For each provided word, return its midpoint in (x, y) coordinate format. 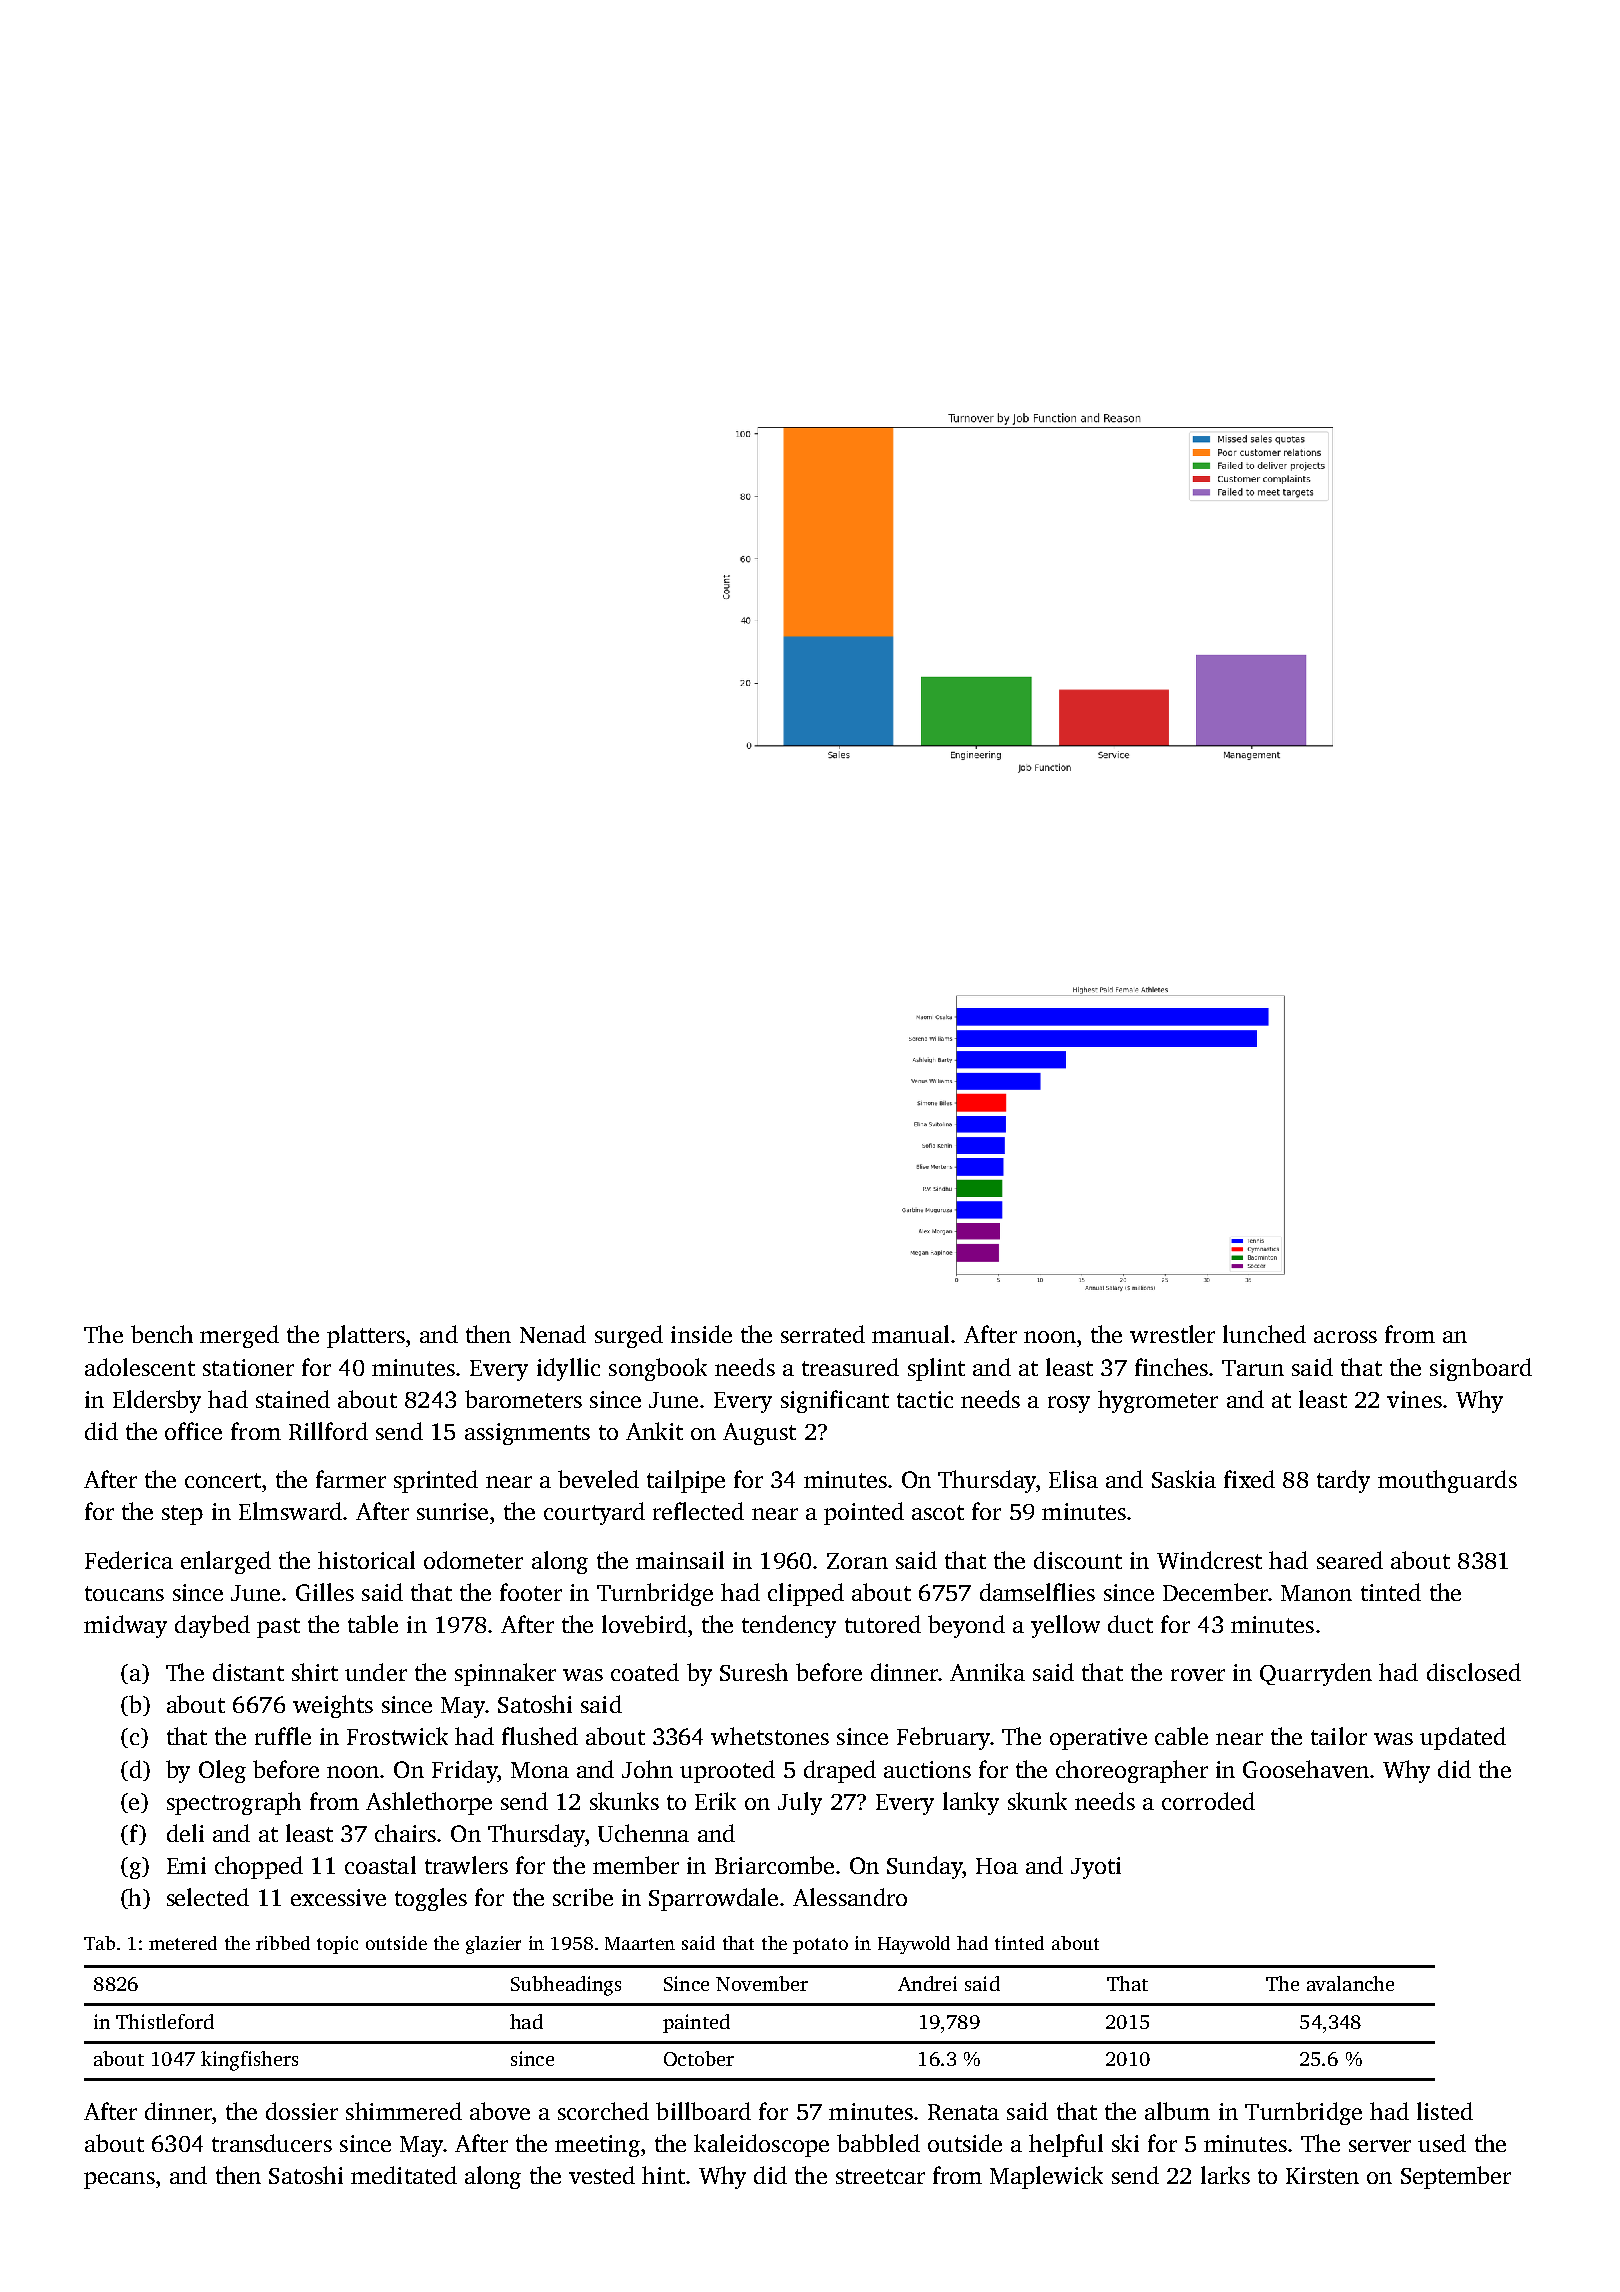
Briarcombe (774, 1865)
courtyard (594, 1513)
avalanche (1350, 1983)
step (182, 1515)
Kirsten (1322, 2175)
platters (366, 1336)
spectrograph (234, 1803)
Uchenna (643, 1833)
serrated (823, 1334)
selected (208, 1897)
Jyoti (1096, 1868)
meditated (404, 2175)
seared (1350, 1560)
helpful (1066, 2145)
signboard (1481, 1369)
